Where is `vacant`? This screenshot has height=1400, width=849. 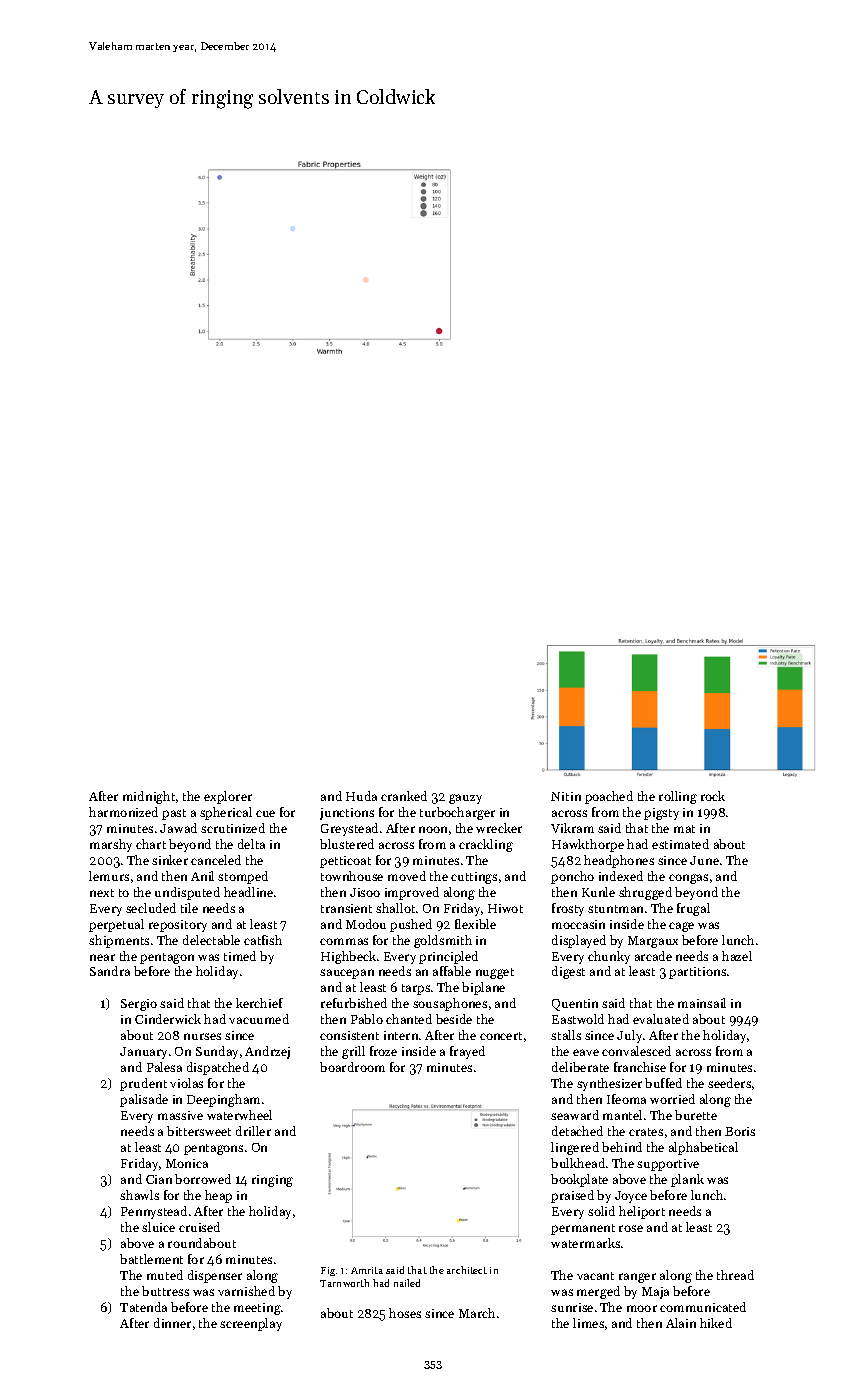 vacant is located at coordinates (595, 1276).
